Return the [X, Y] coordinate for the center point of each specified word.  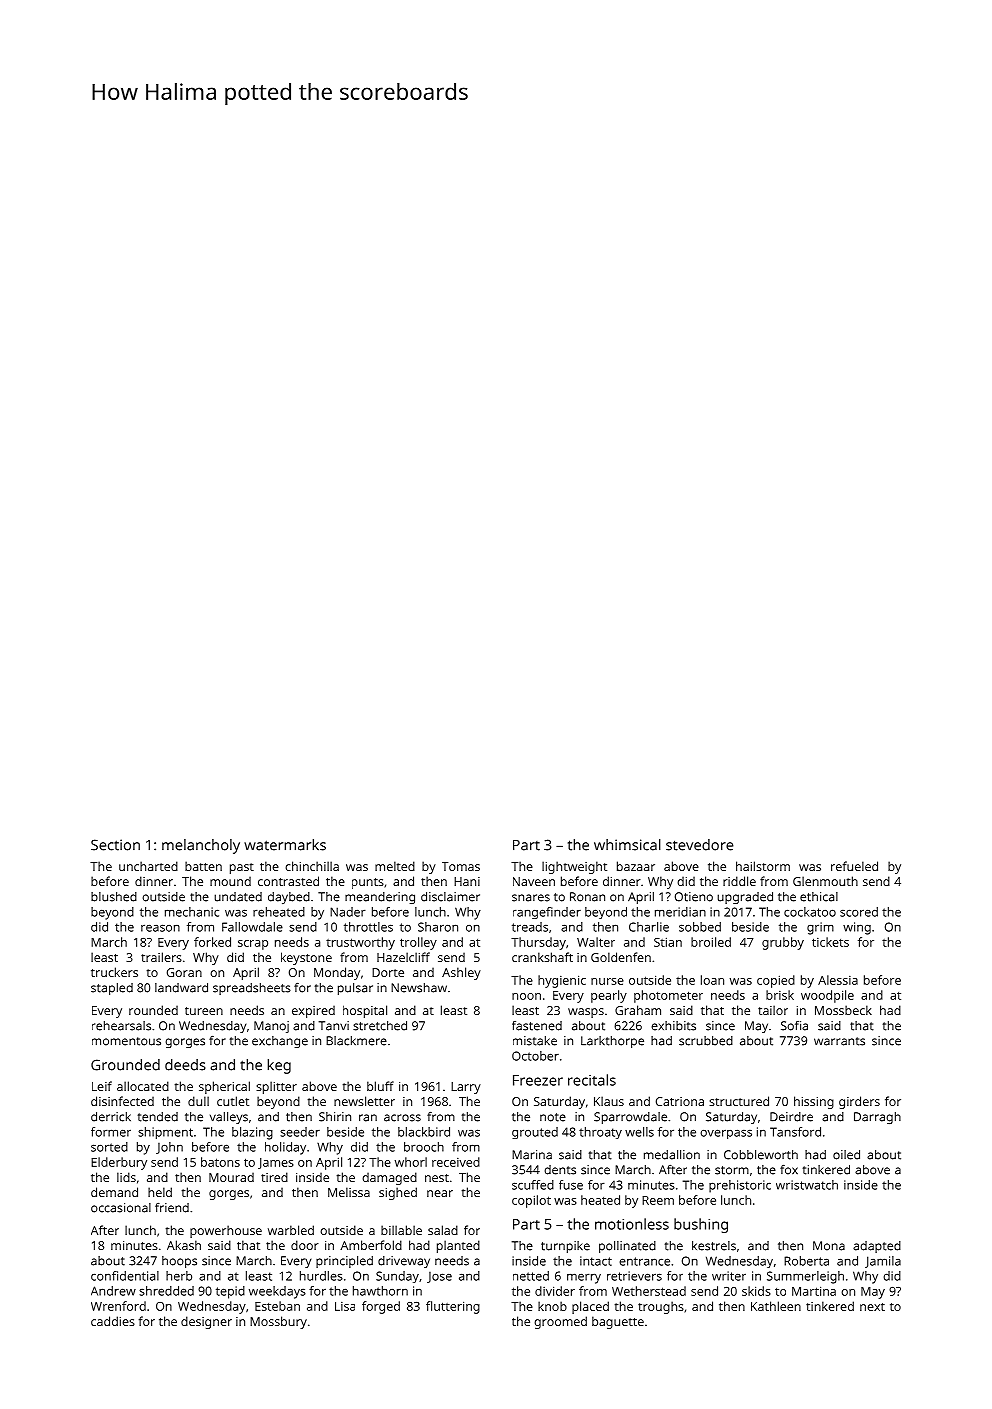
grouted [535, 1133]
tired [274, 1177]
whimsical [627, 845]
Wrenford [118, 1306]
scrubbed [706, 1041]
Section [115, 845]
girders [859, 1102]
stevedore [700, 845]
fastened [537, 1026]
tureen [204, 1011]
